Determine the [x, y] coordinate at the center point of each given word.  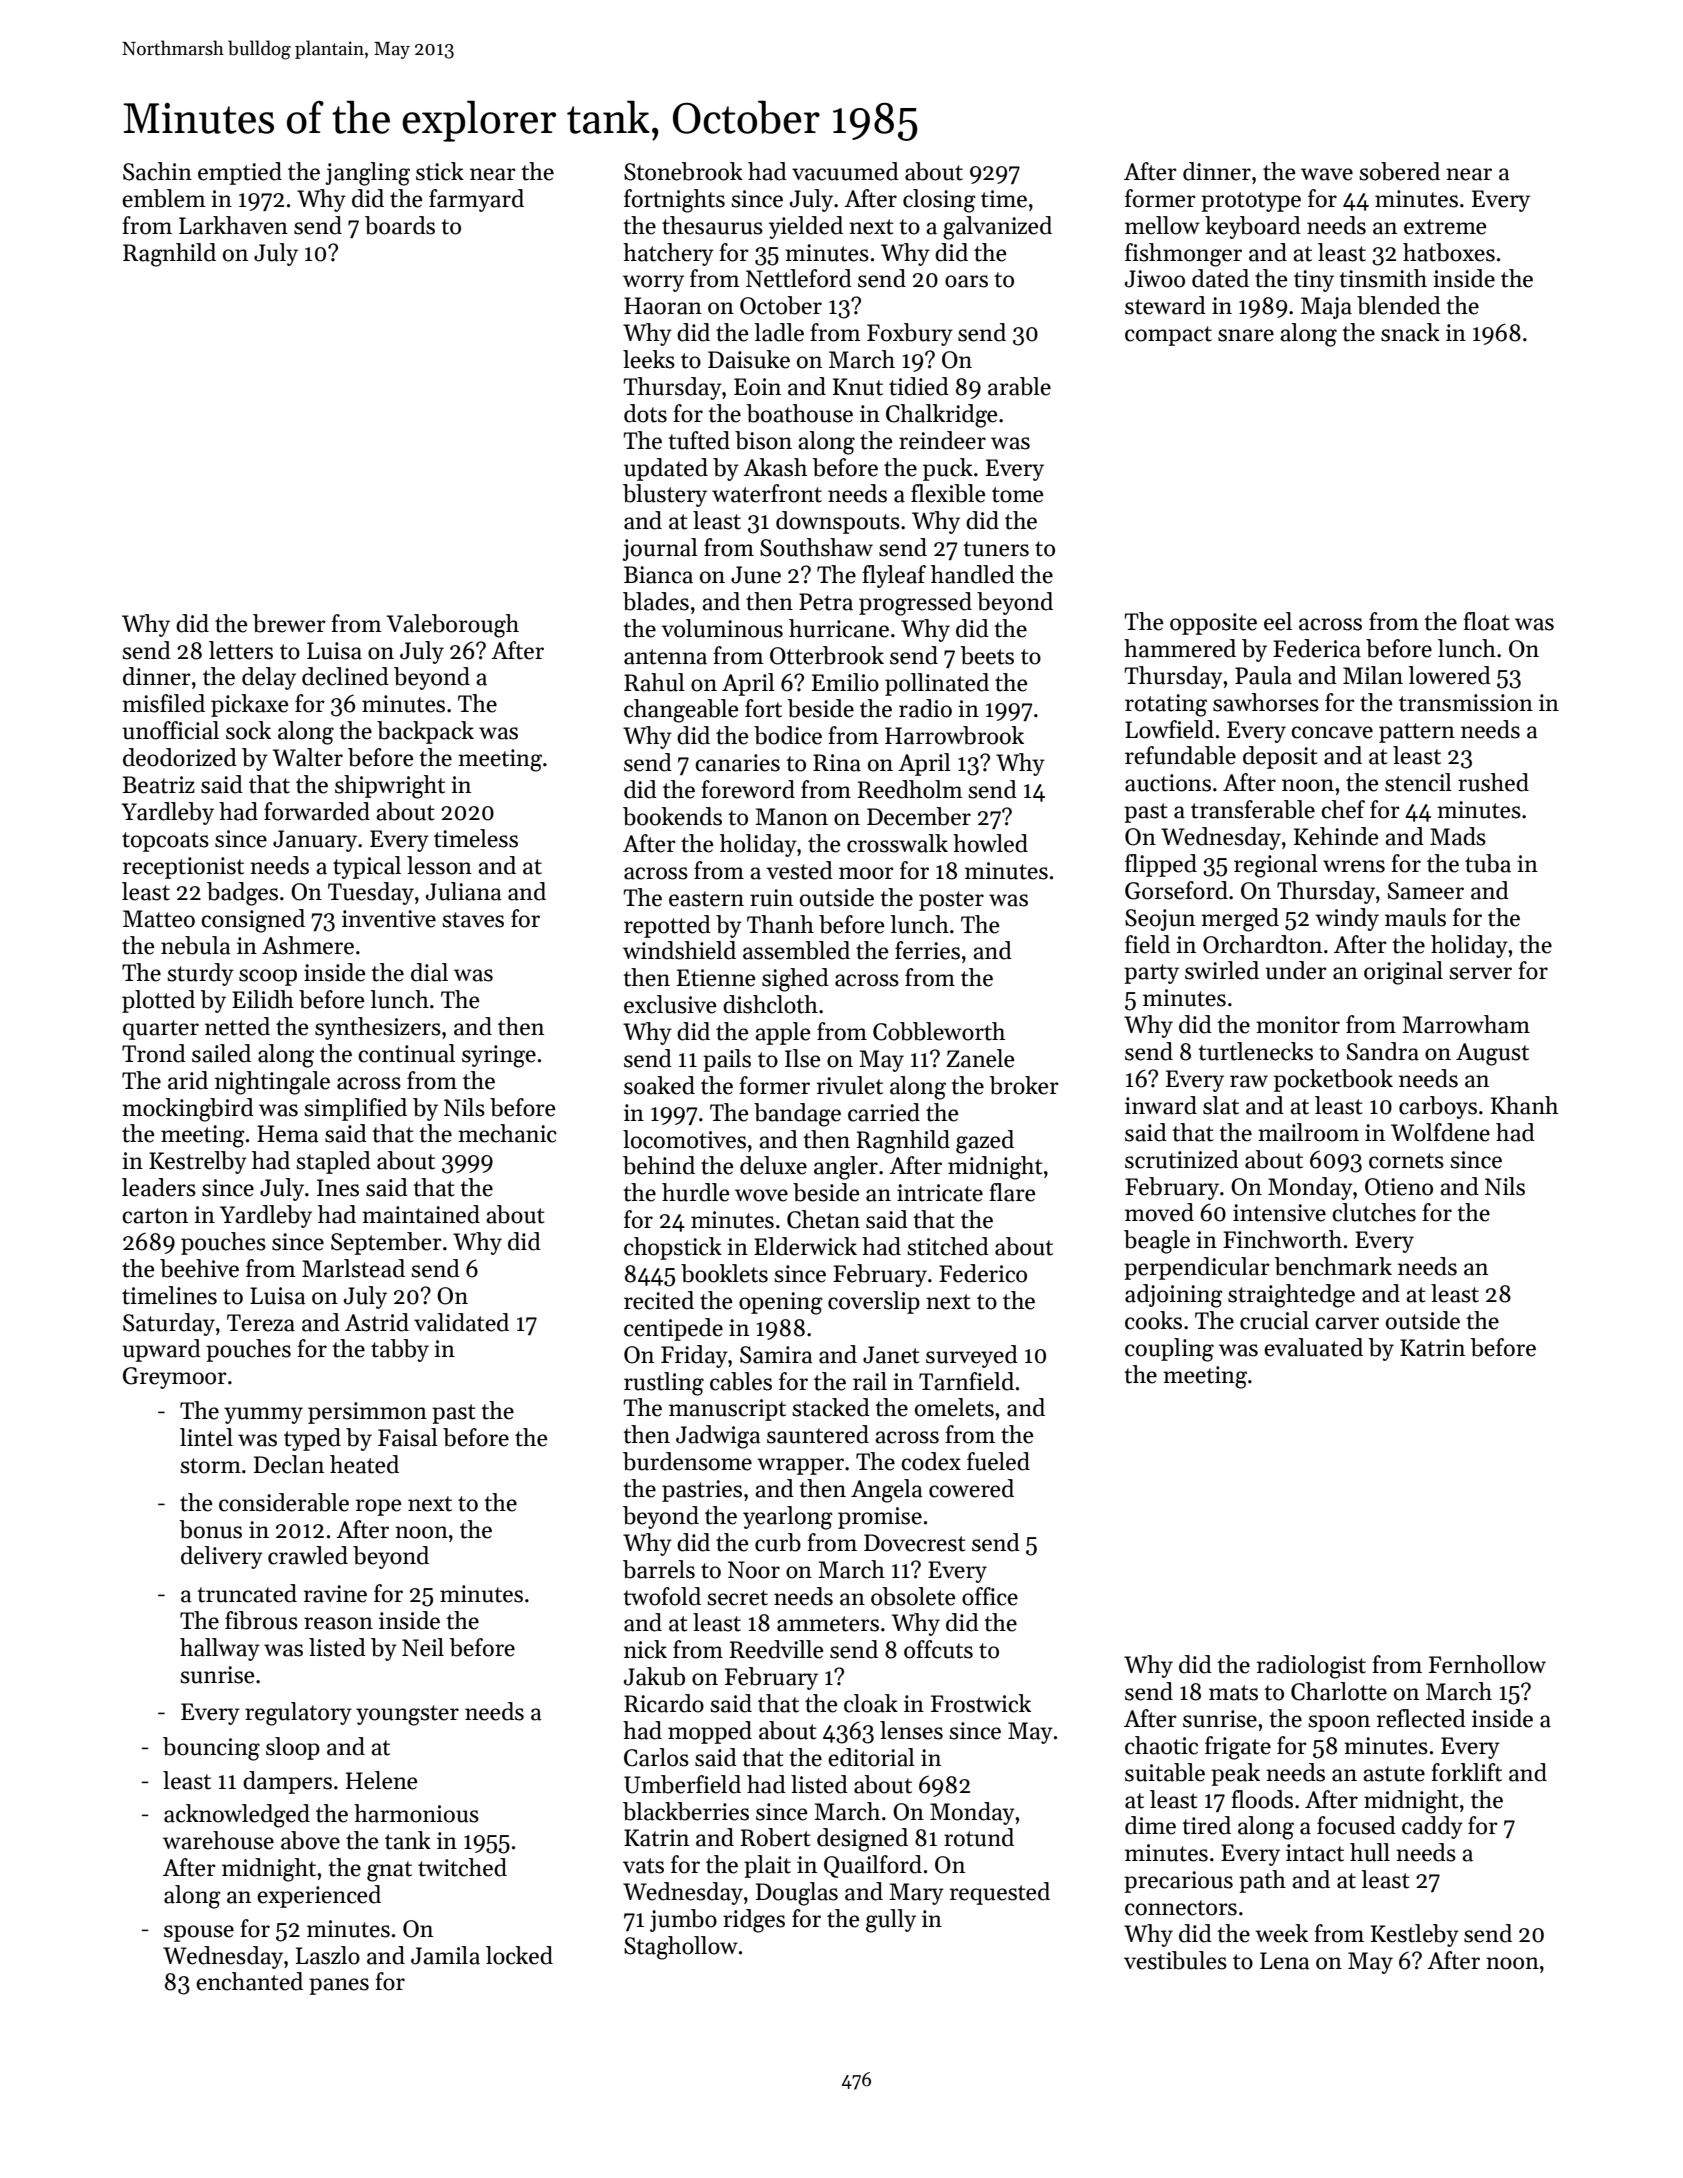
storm [210, 1466]
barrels [659, 1569]
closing [939, 201]
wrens [1354, 866]
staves [473, 920]
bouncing [211, 1749]
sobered [1399, 171]
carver [1347, 1323]
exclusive [670, 1004]
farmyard [476, 200]
